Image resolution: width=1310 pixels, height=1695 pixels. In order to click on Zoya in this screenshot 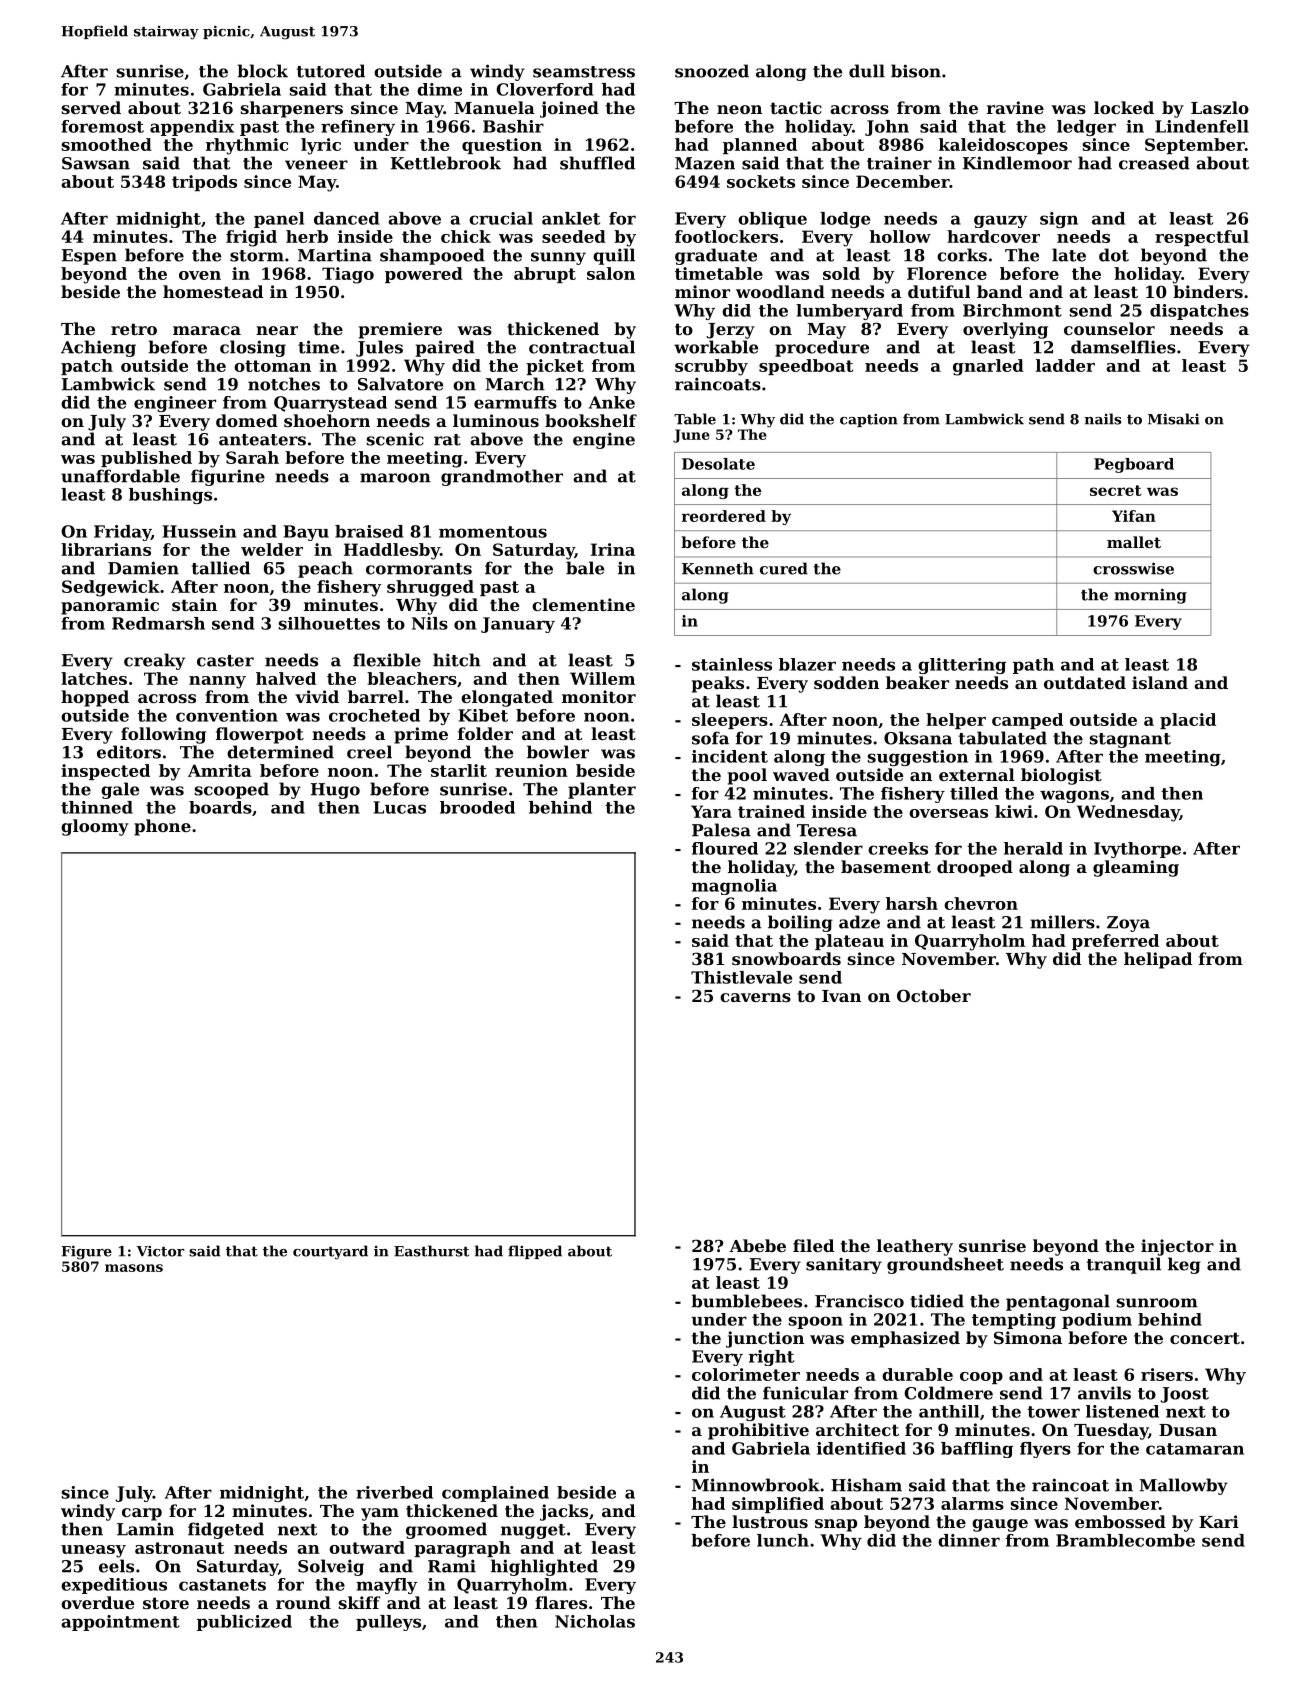, I will do `click(1128, 924)`.
